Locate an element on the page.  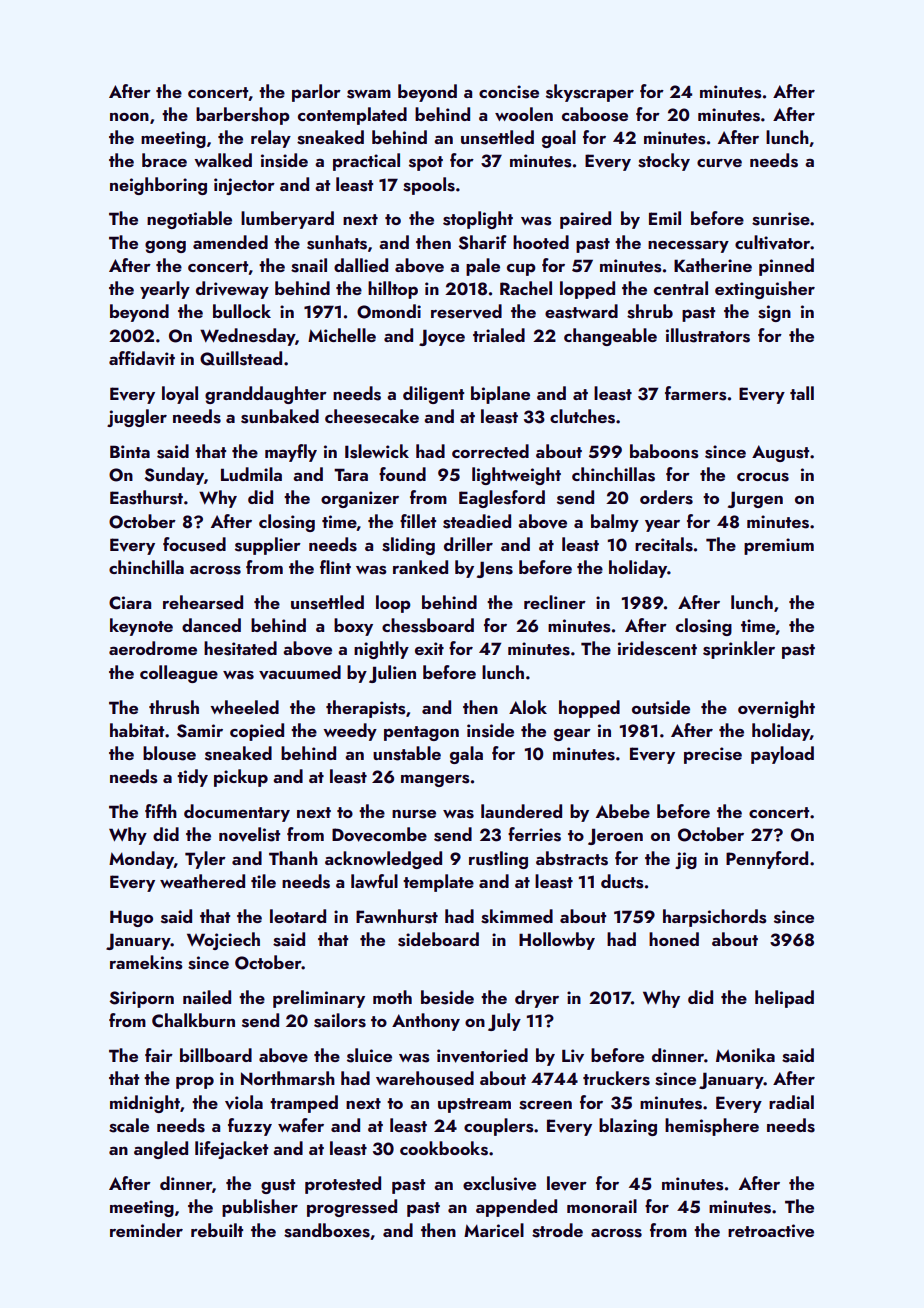
Julien is located at coordinates (392, 674).
